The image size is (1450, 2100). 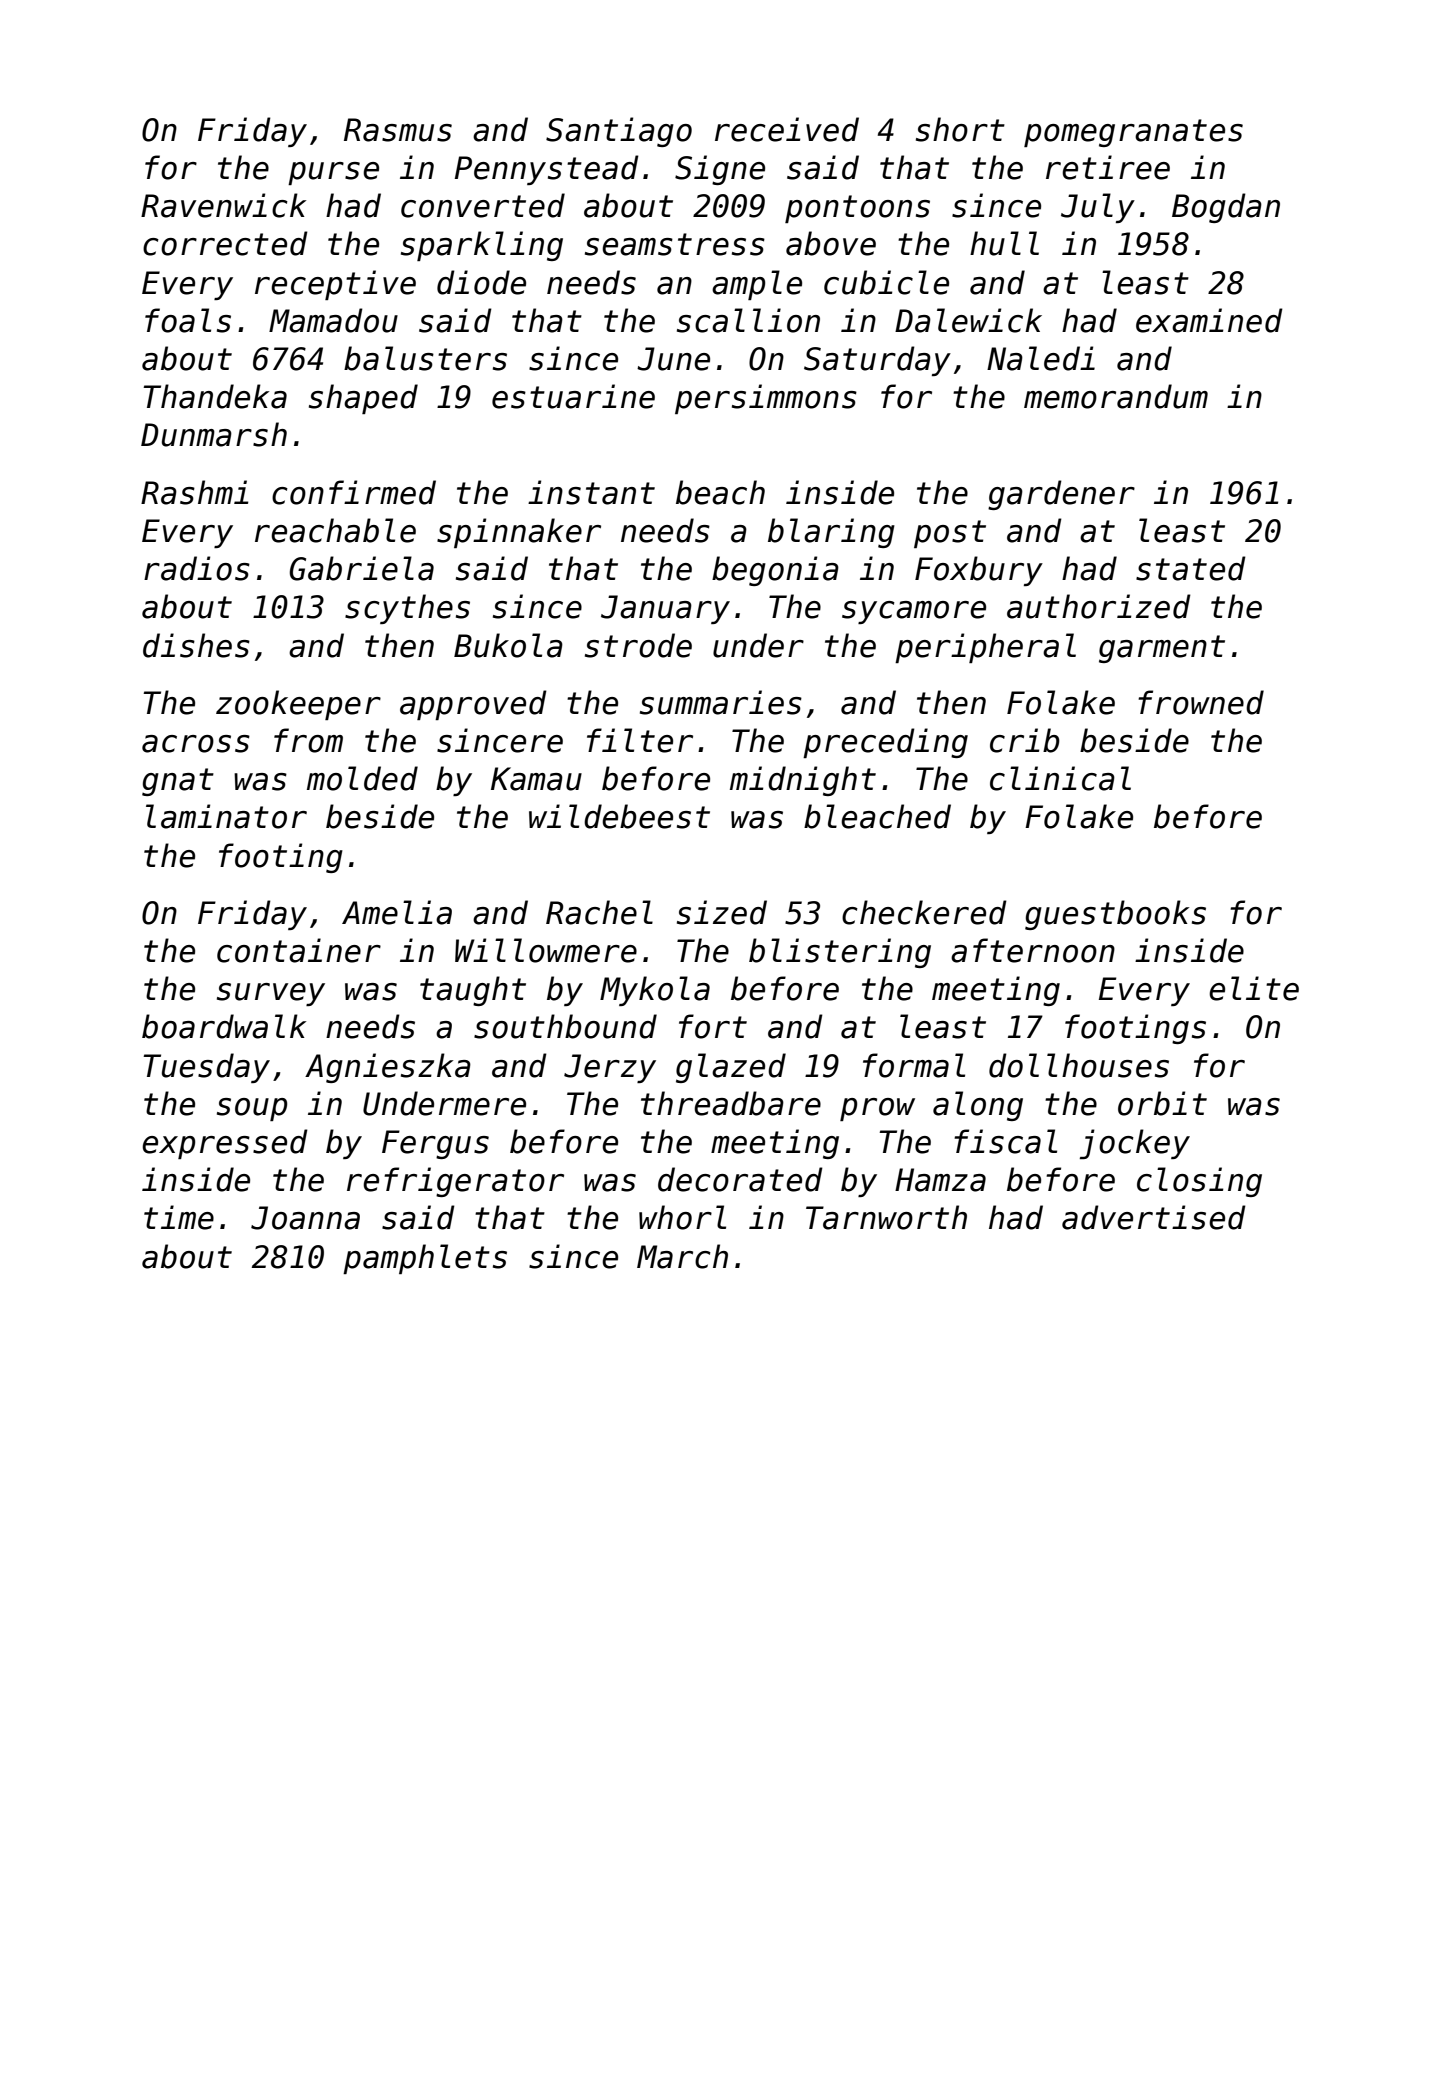 I want to click on advertised, so click(x=1154, y=1217).
